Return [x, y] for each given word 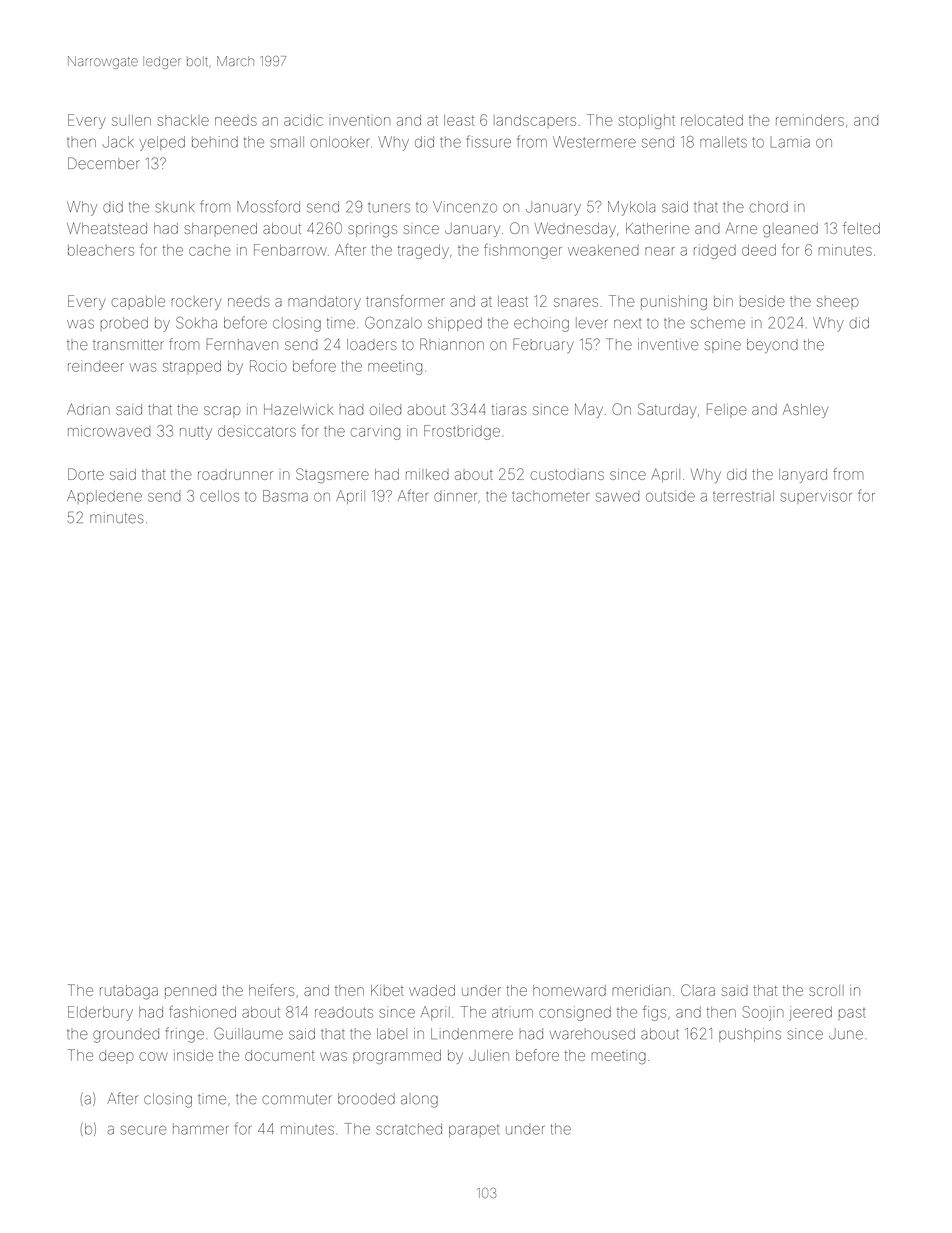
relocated [712, 120]
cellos [219, 496]
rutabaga [129, 992]
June [846, 1034]
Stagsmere [332, 475]
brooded [366, 1099]
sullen [131, 120]
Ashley [805, 411]
